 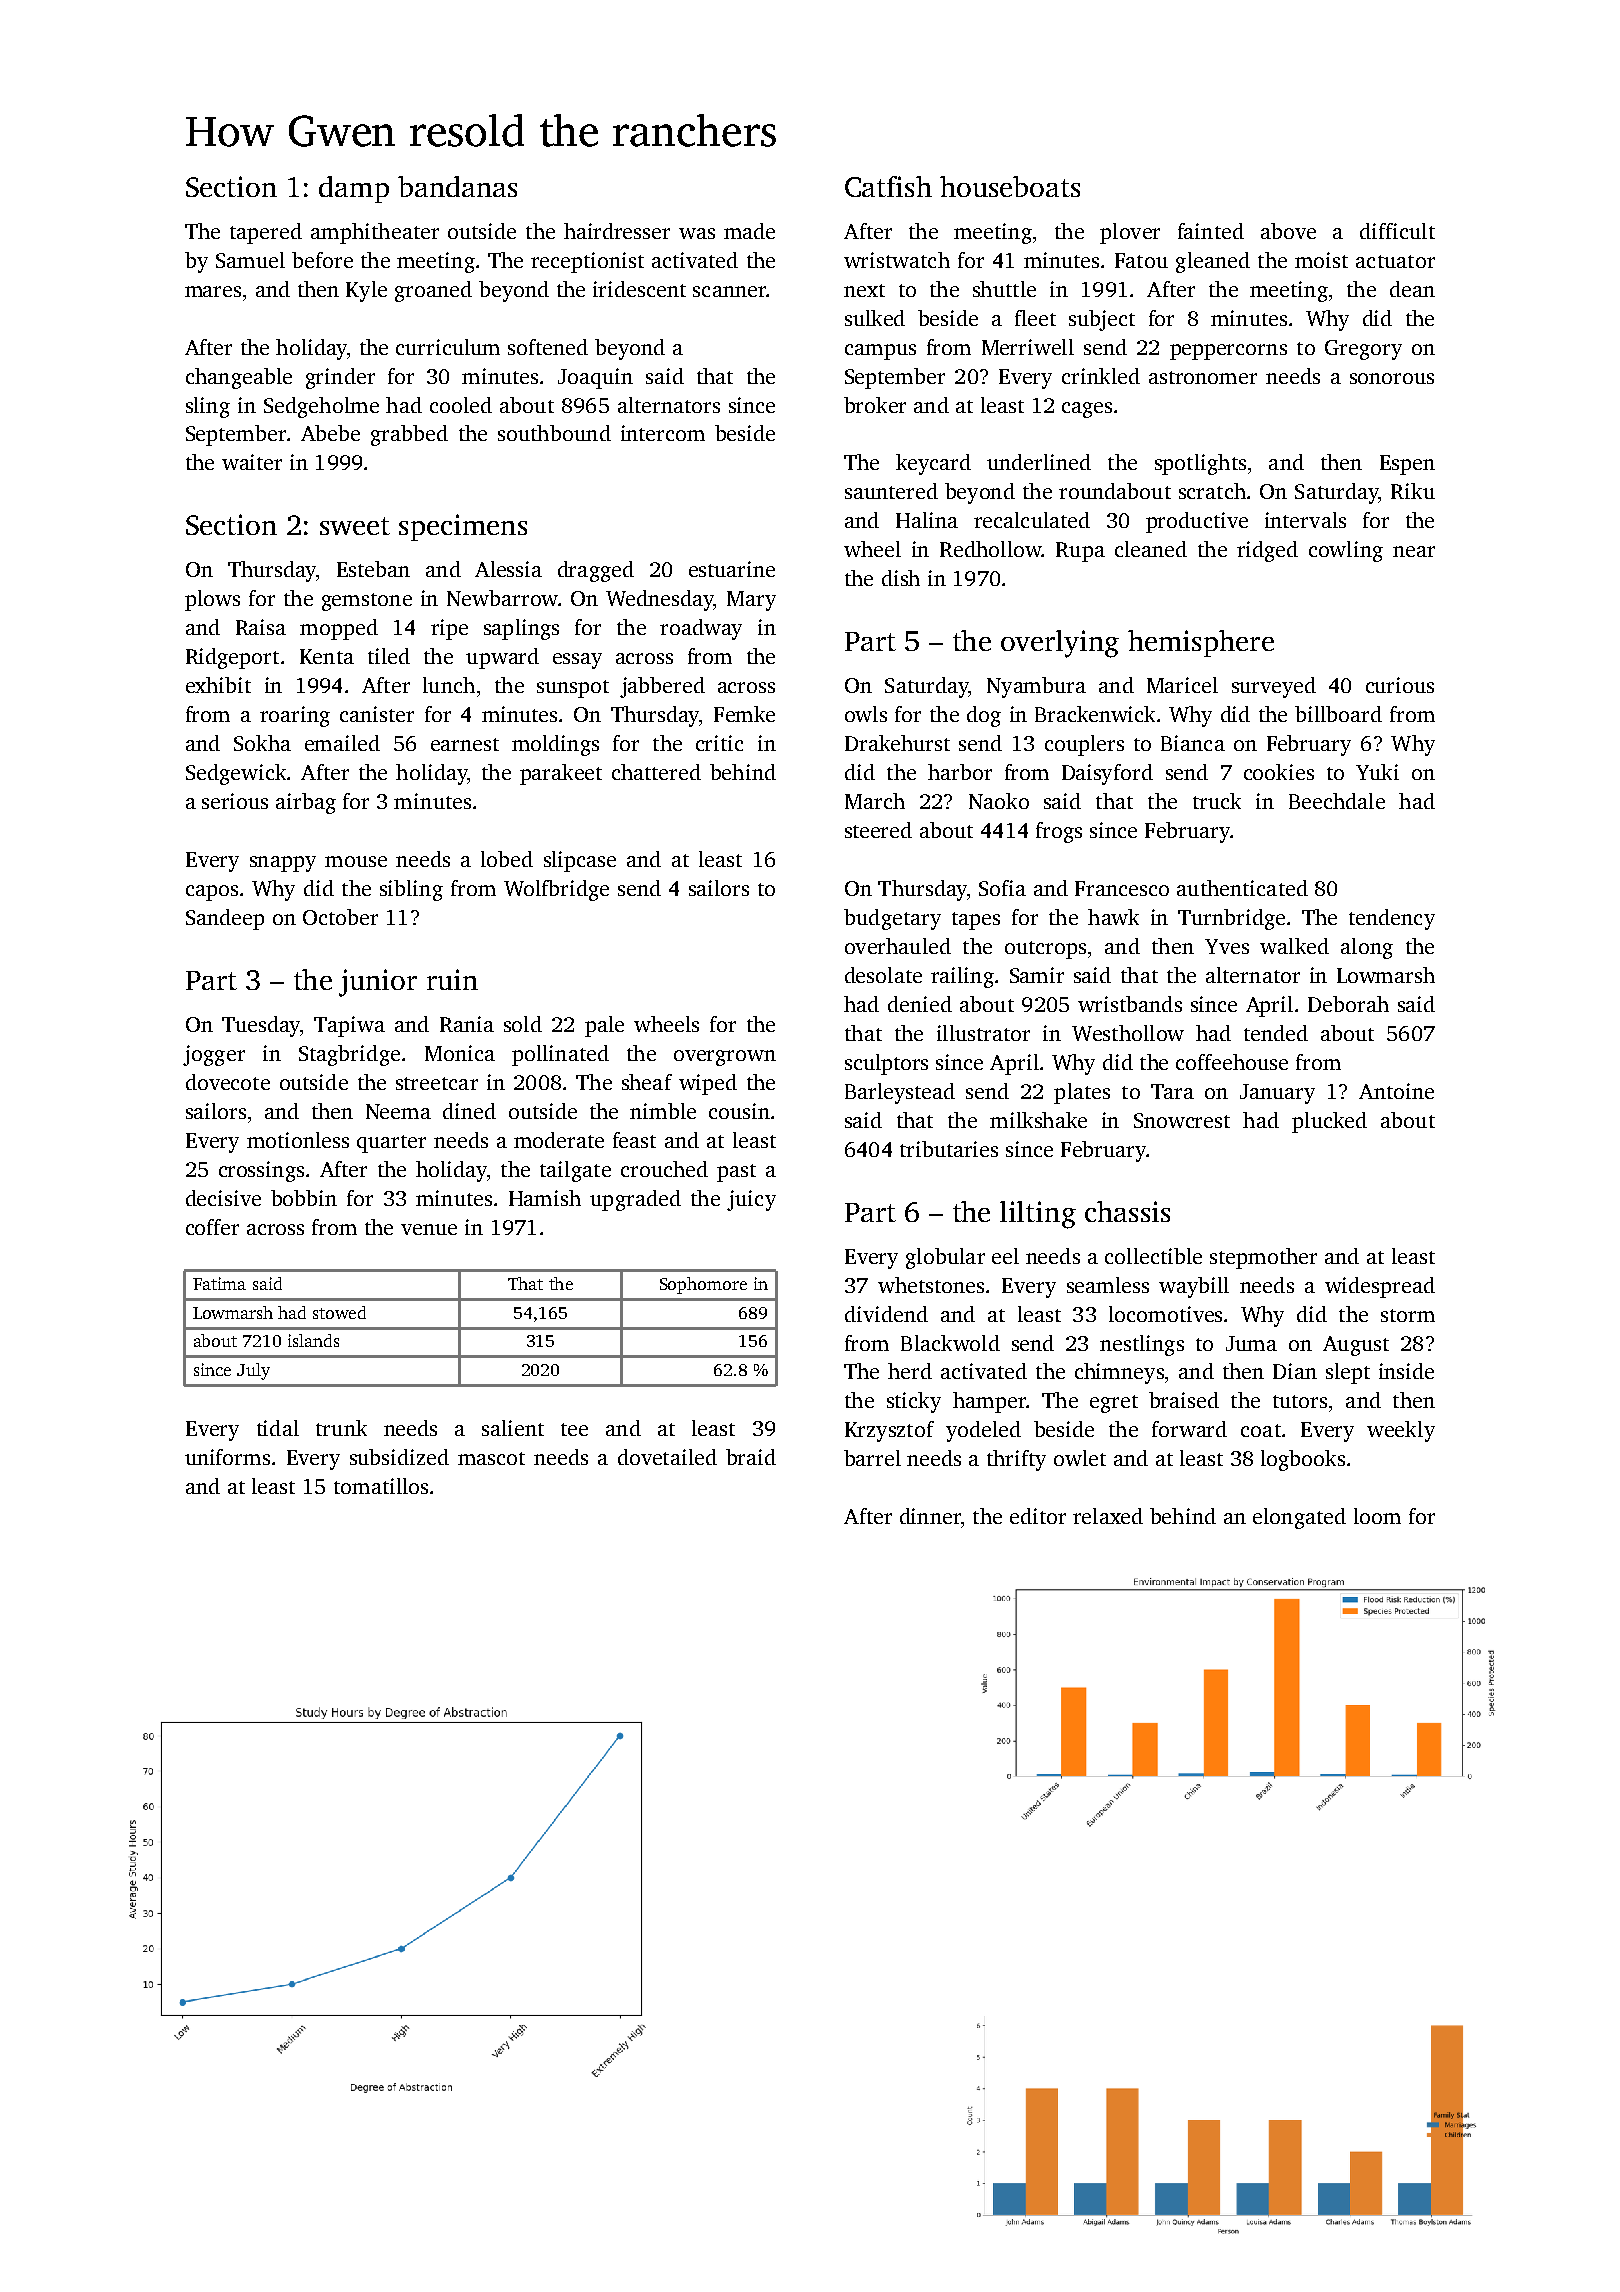 I want to click on lunch, so click(x=449, y=685).
